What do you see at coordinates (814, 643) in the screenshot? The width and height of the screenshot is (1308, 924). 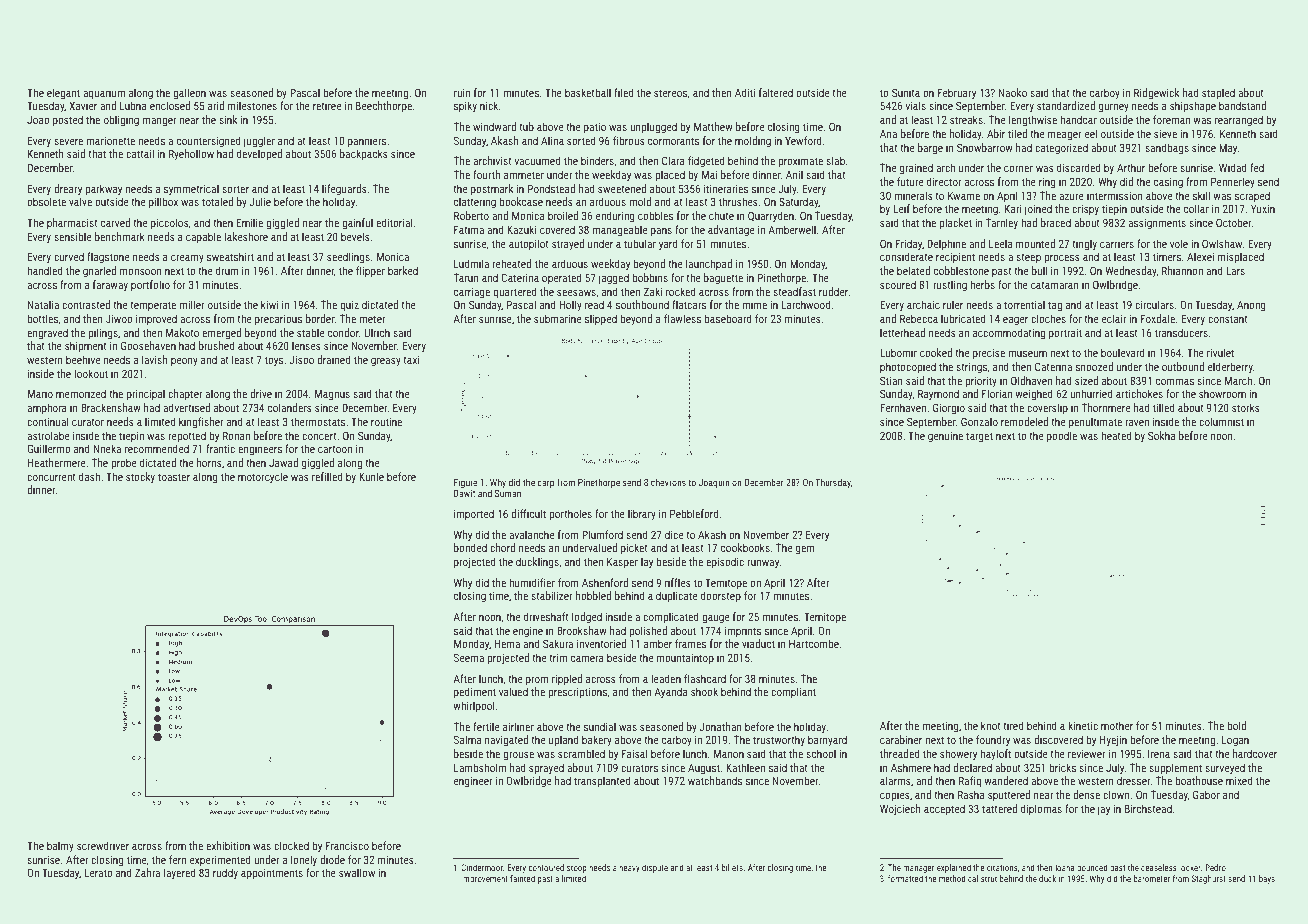 I see `Hartcombe` at bounding box center [814, 643].
